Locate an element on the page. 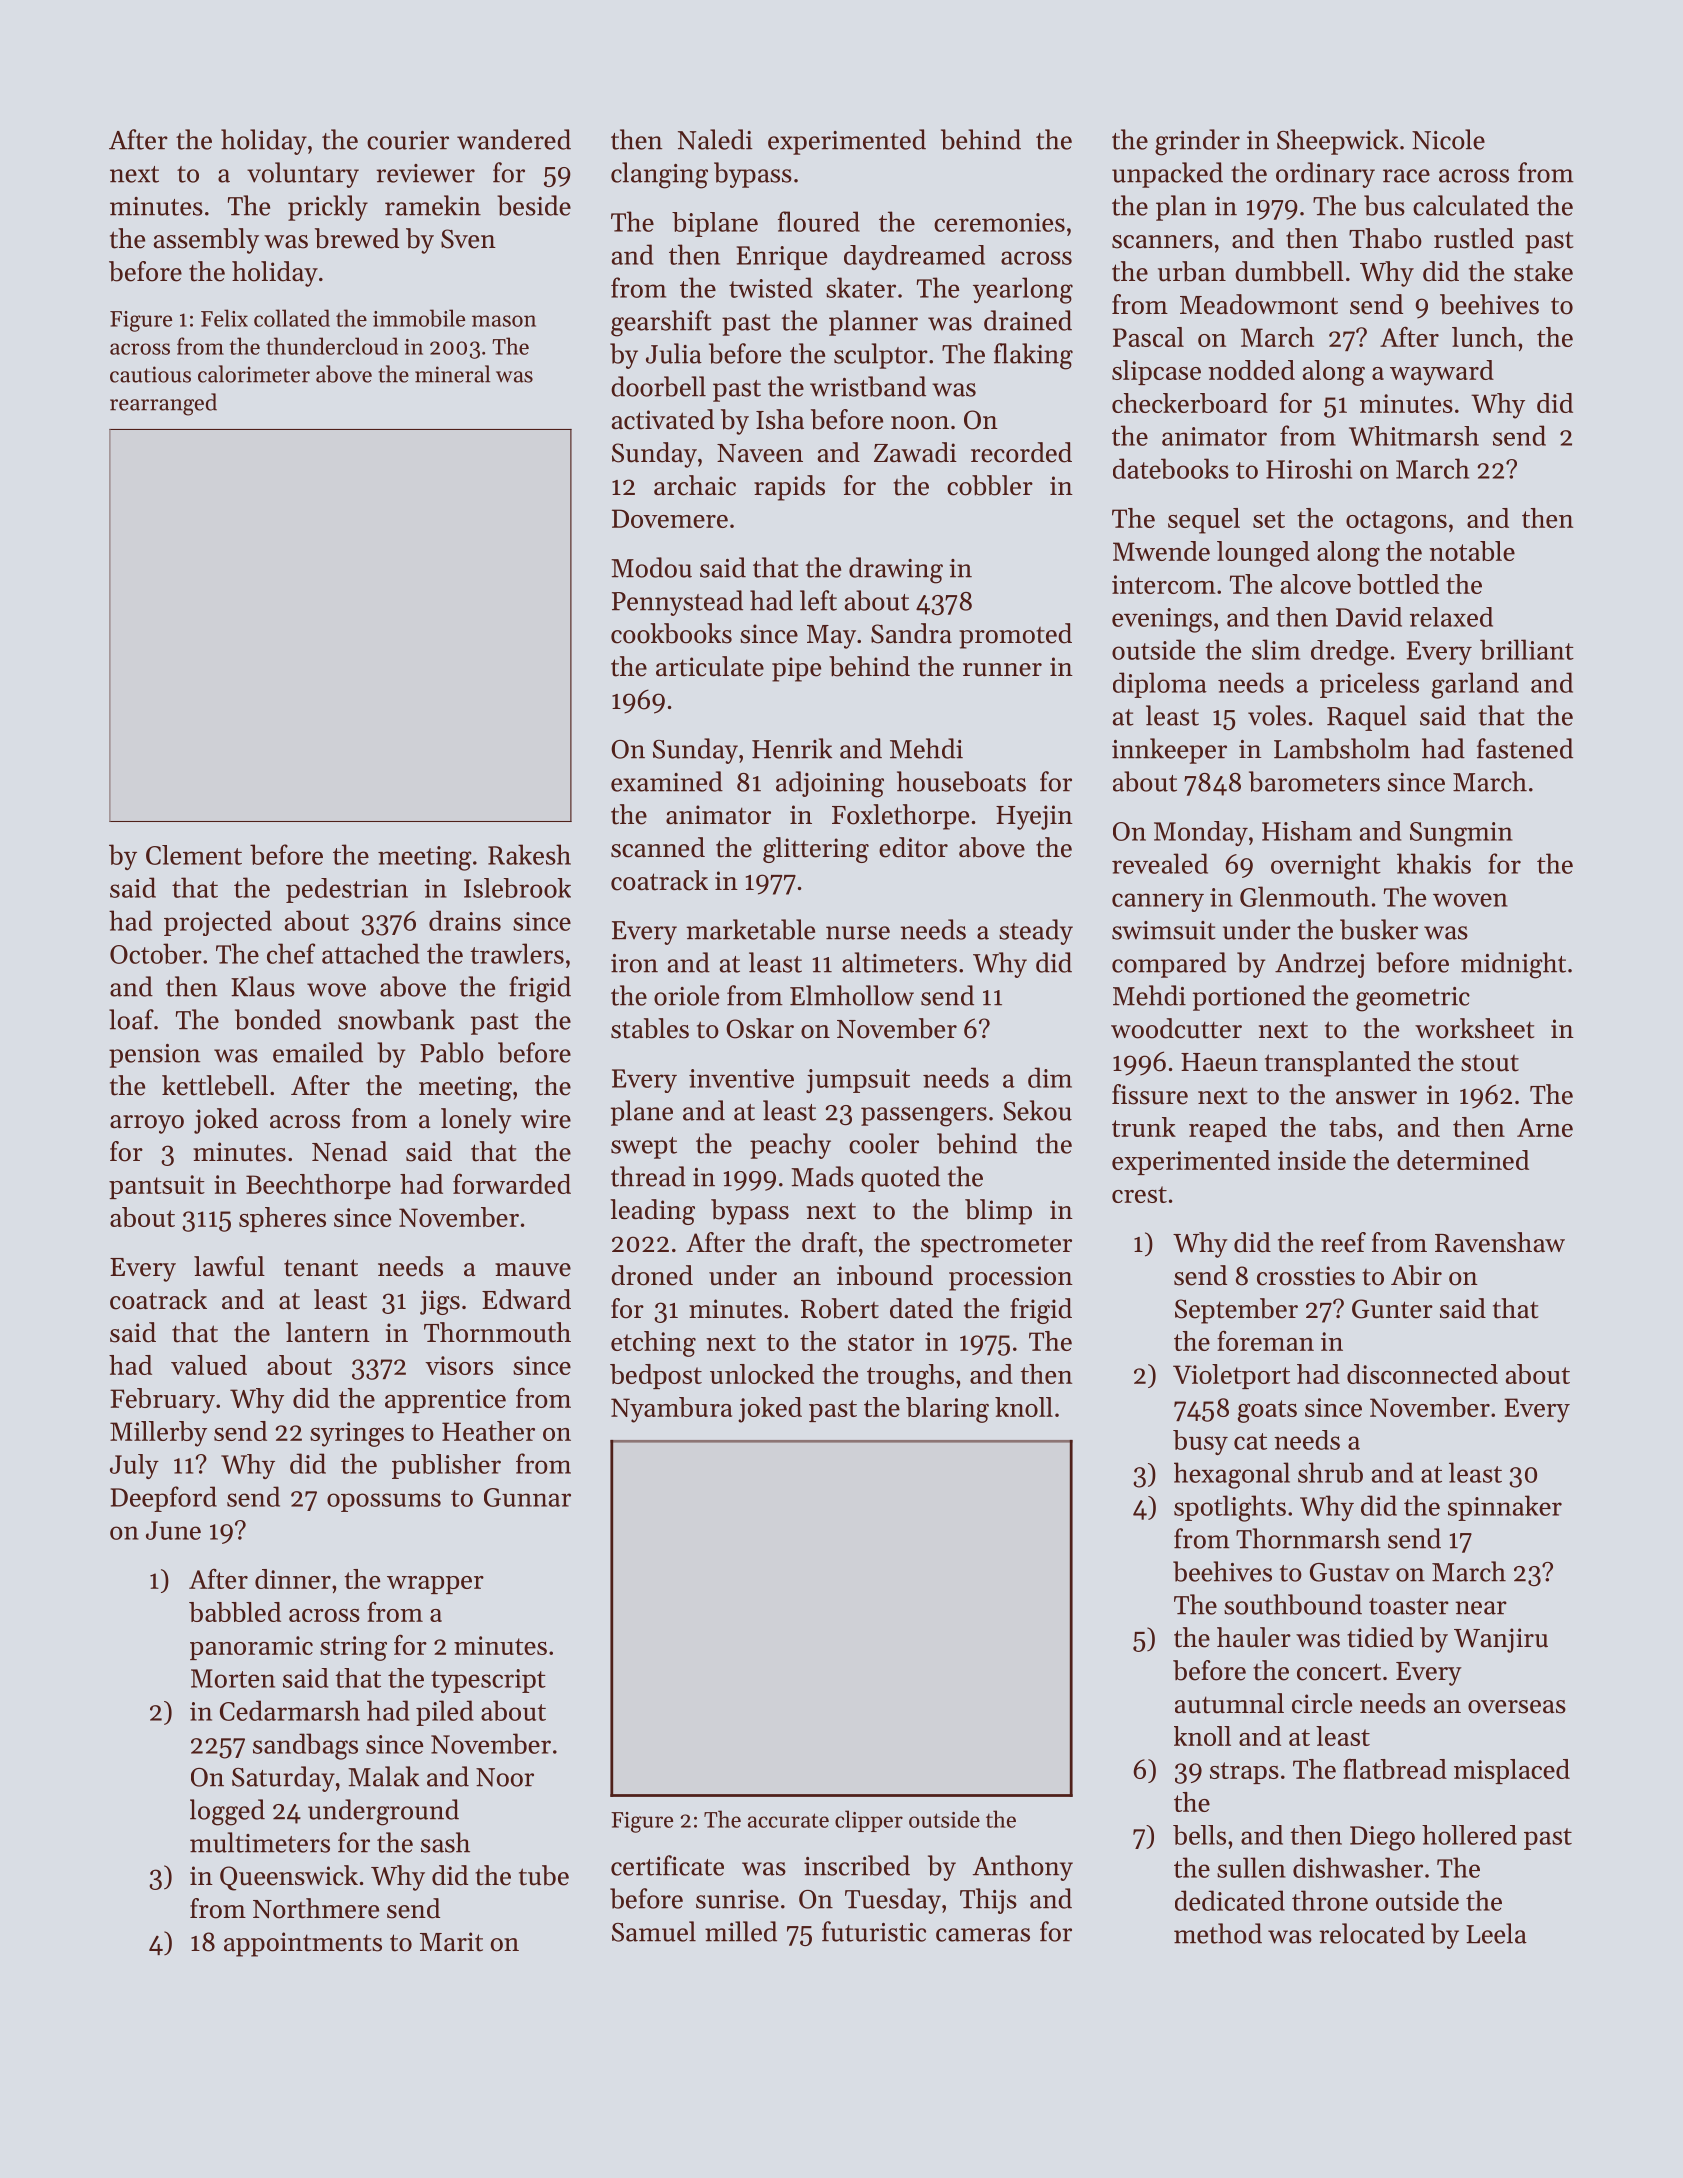  stables is located at coordinates (650, 1028).
